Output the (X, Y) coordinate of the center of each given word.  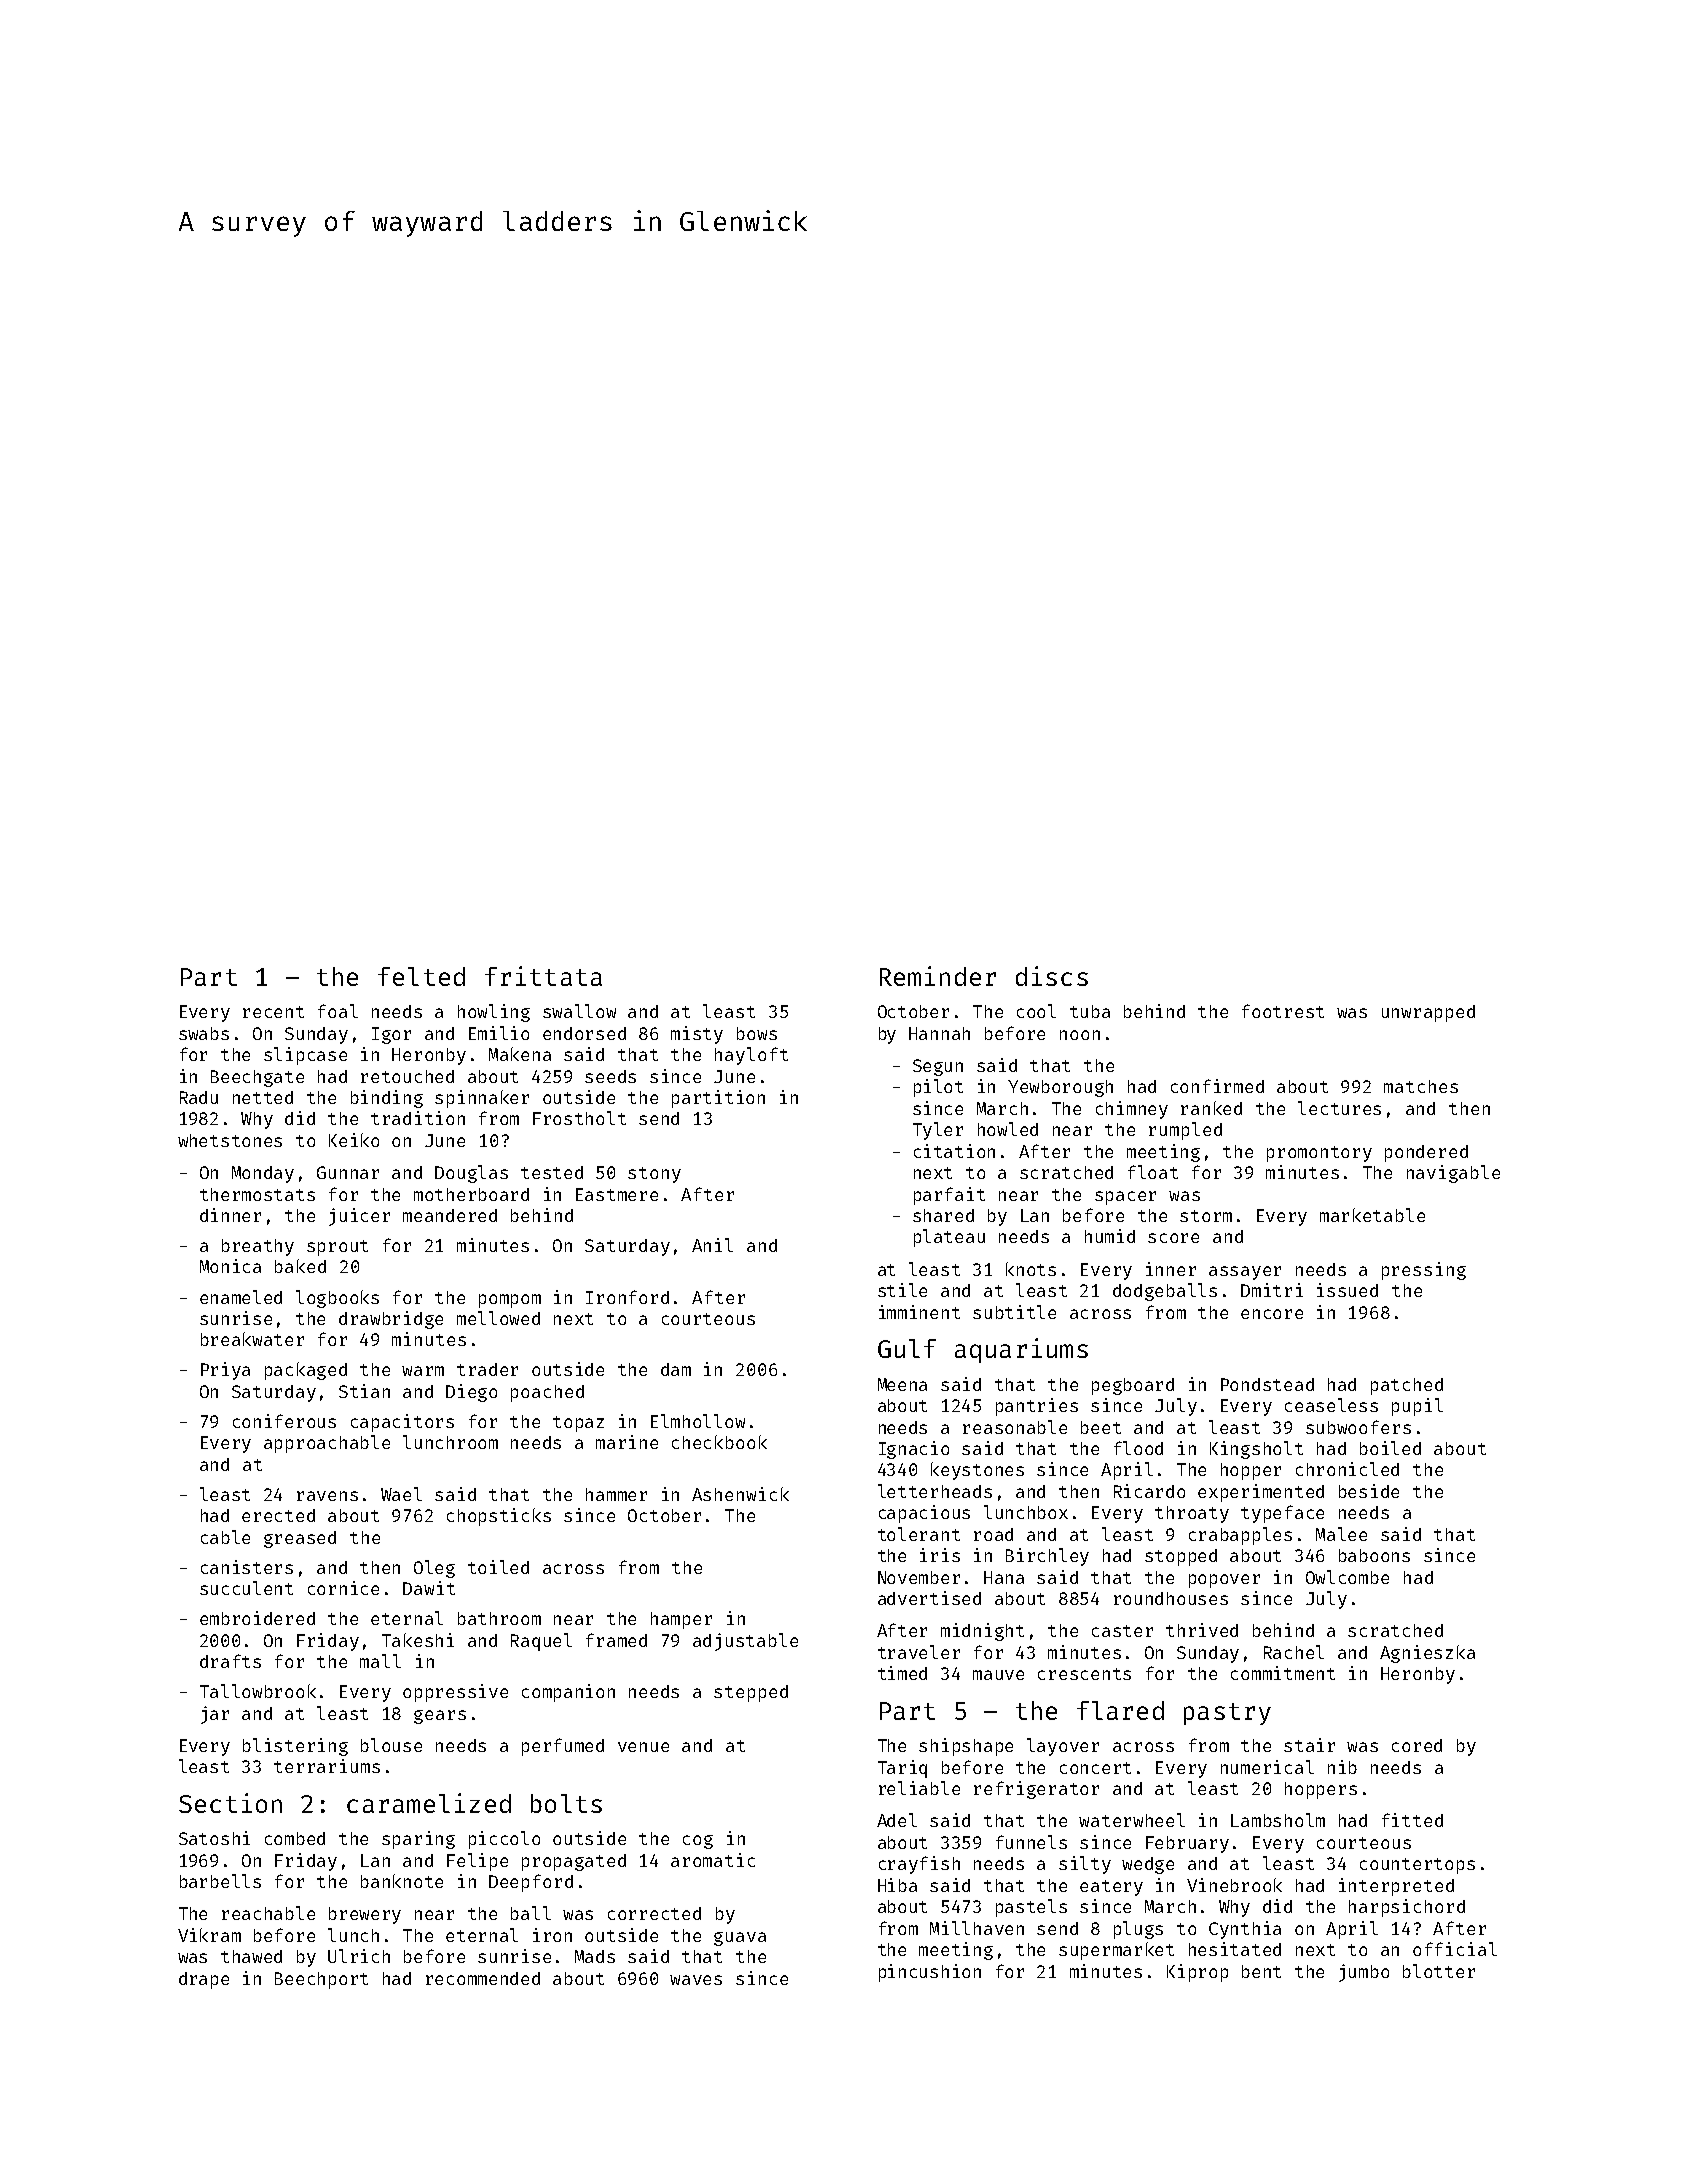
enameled (241, 1297)
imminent (919, 1312)
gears (440, 1717)
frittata (543, 976)
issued (1347, 1290)
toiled (498, 1567)
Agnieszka (1427, 1654)
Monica (230, 1266)
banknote (402, 1881)
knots (1031, 1269)
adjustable (745, 1642)
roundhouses (1171, 1598)
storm (1206, 1216)
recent (273, 1012)
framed (616, 1640)
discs (1052, 976)
